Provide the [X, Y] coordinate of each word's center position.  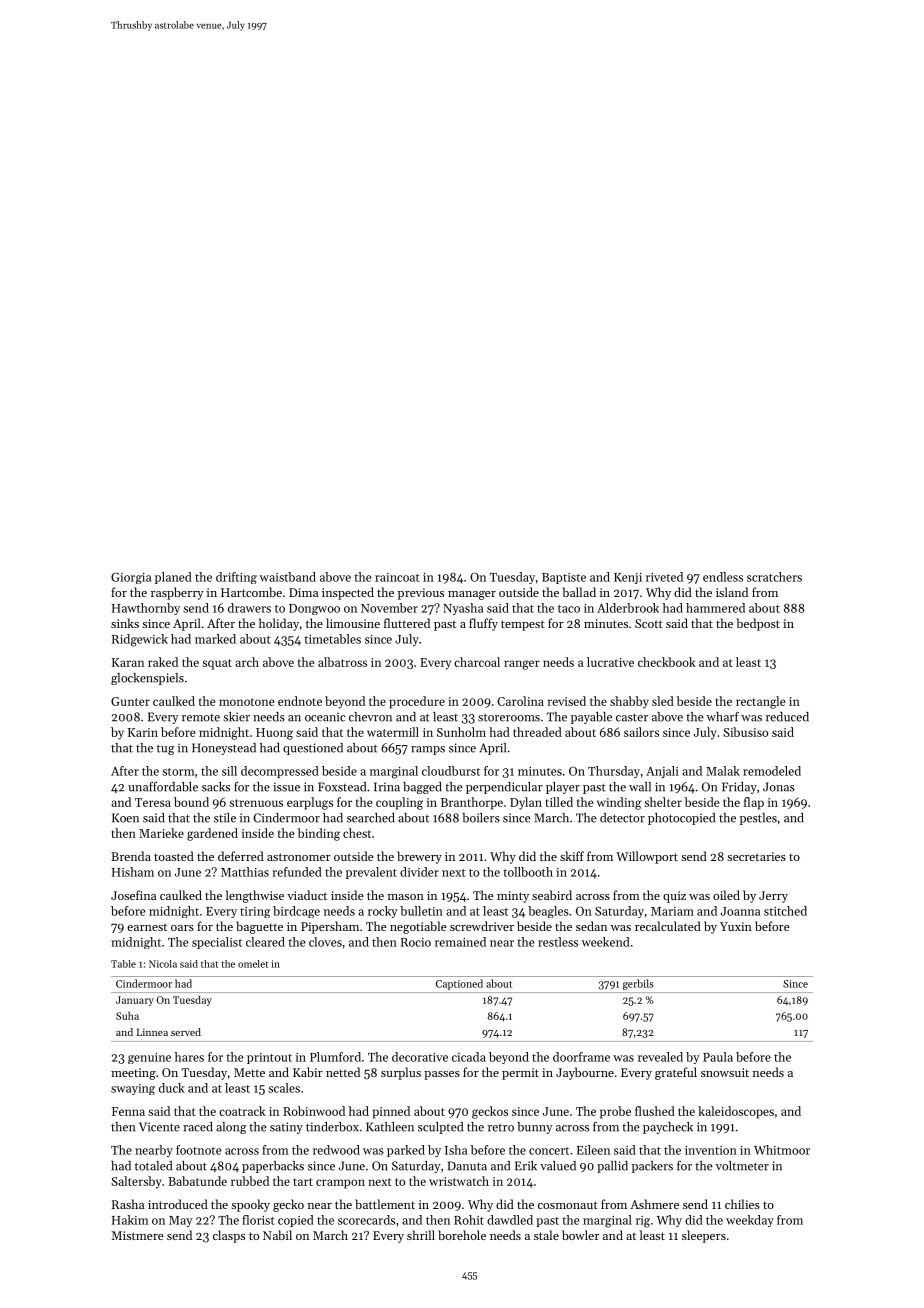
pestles [758, 819]
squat [217, 664]
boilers [481, 818]
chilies [742, 1204]
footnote [198, 1150]
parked [406, 1151]
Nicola [163, 964]
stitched [785, 911]
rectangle [760, 702]
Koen [125, 818]
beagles [548, 912]
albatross [342, 662]
